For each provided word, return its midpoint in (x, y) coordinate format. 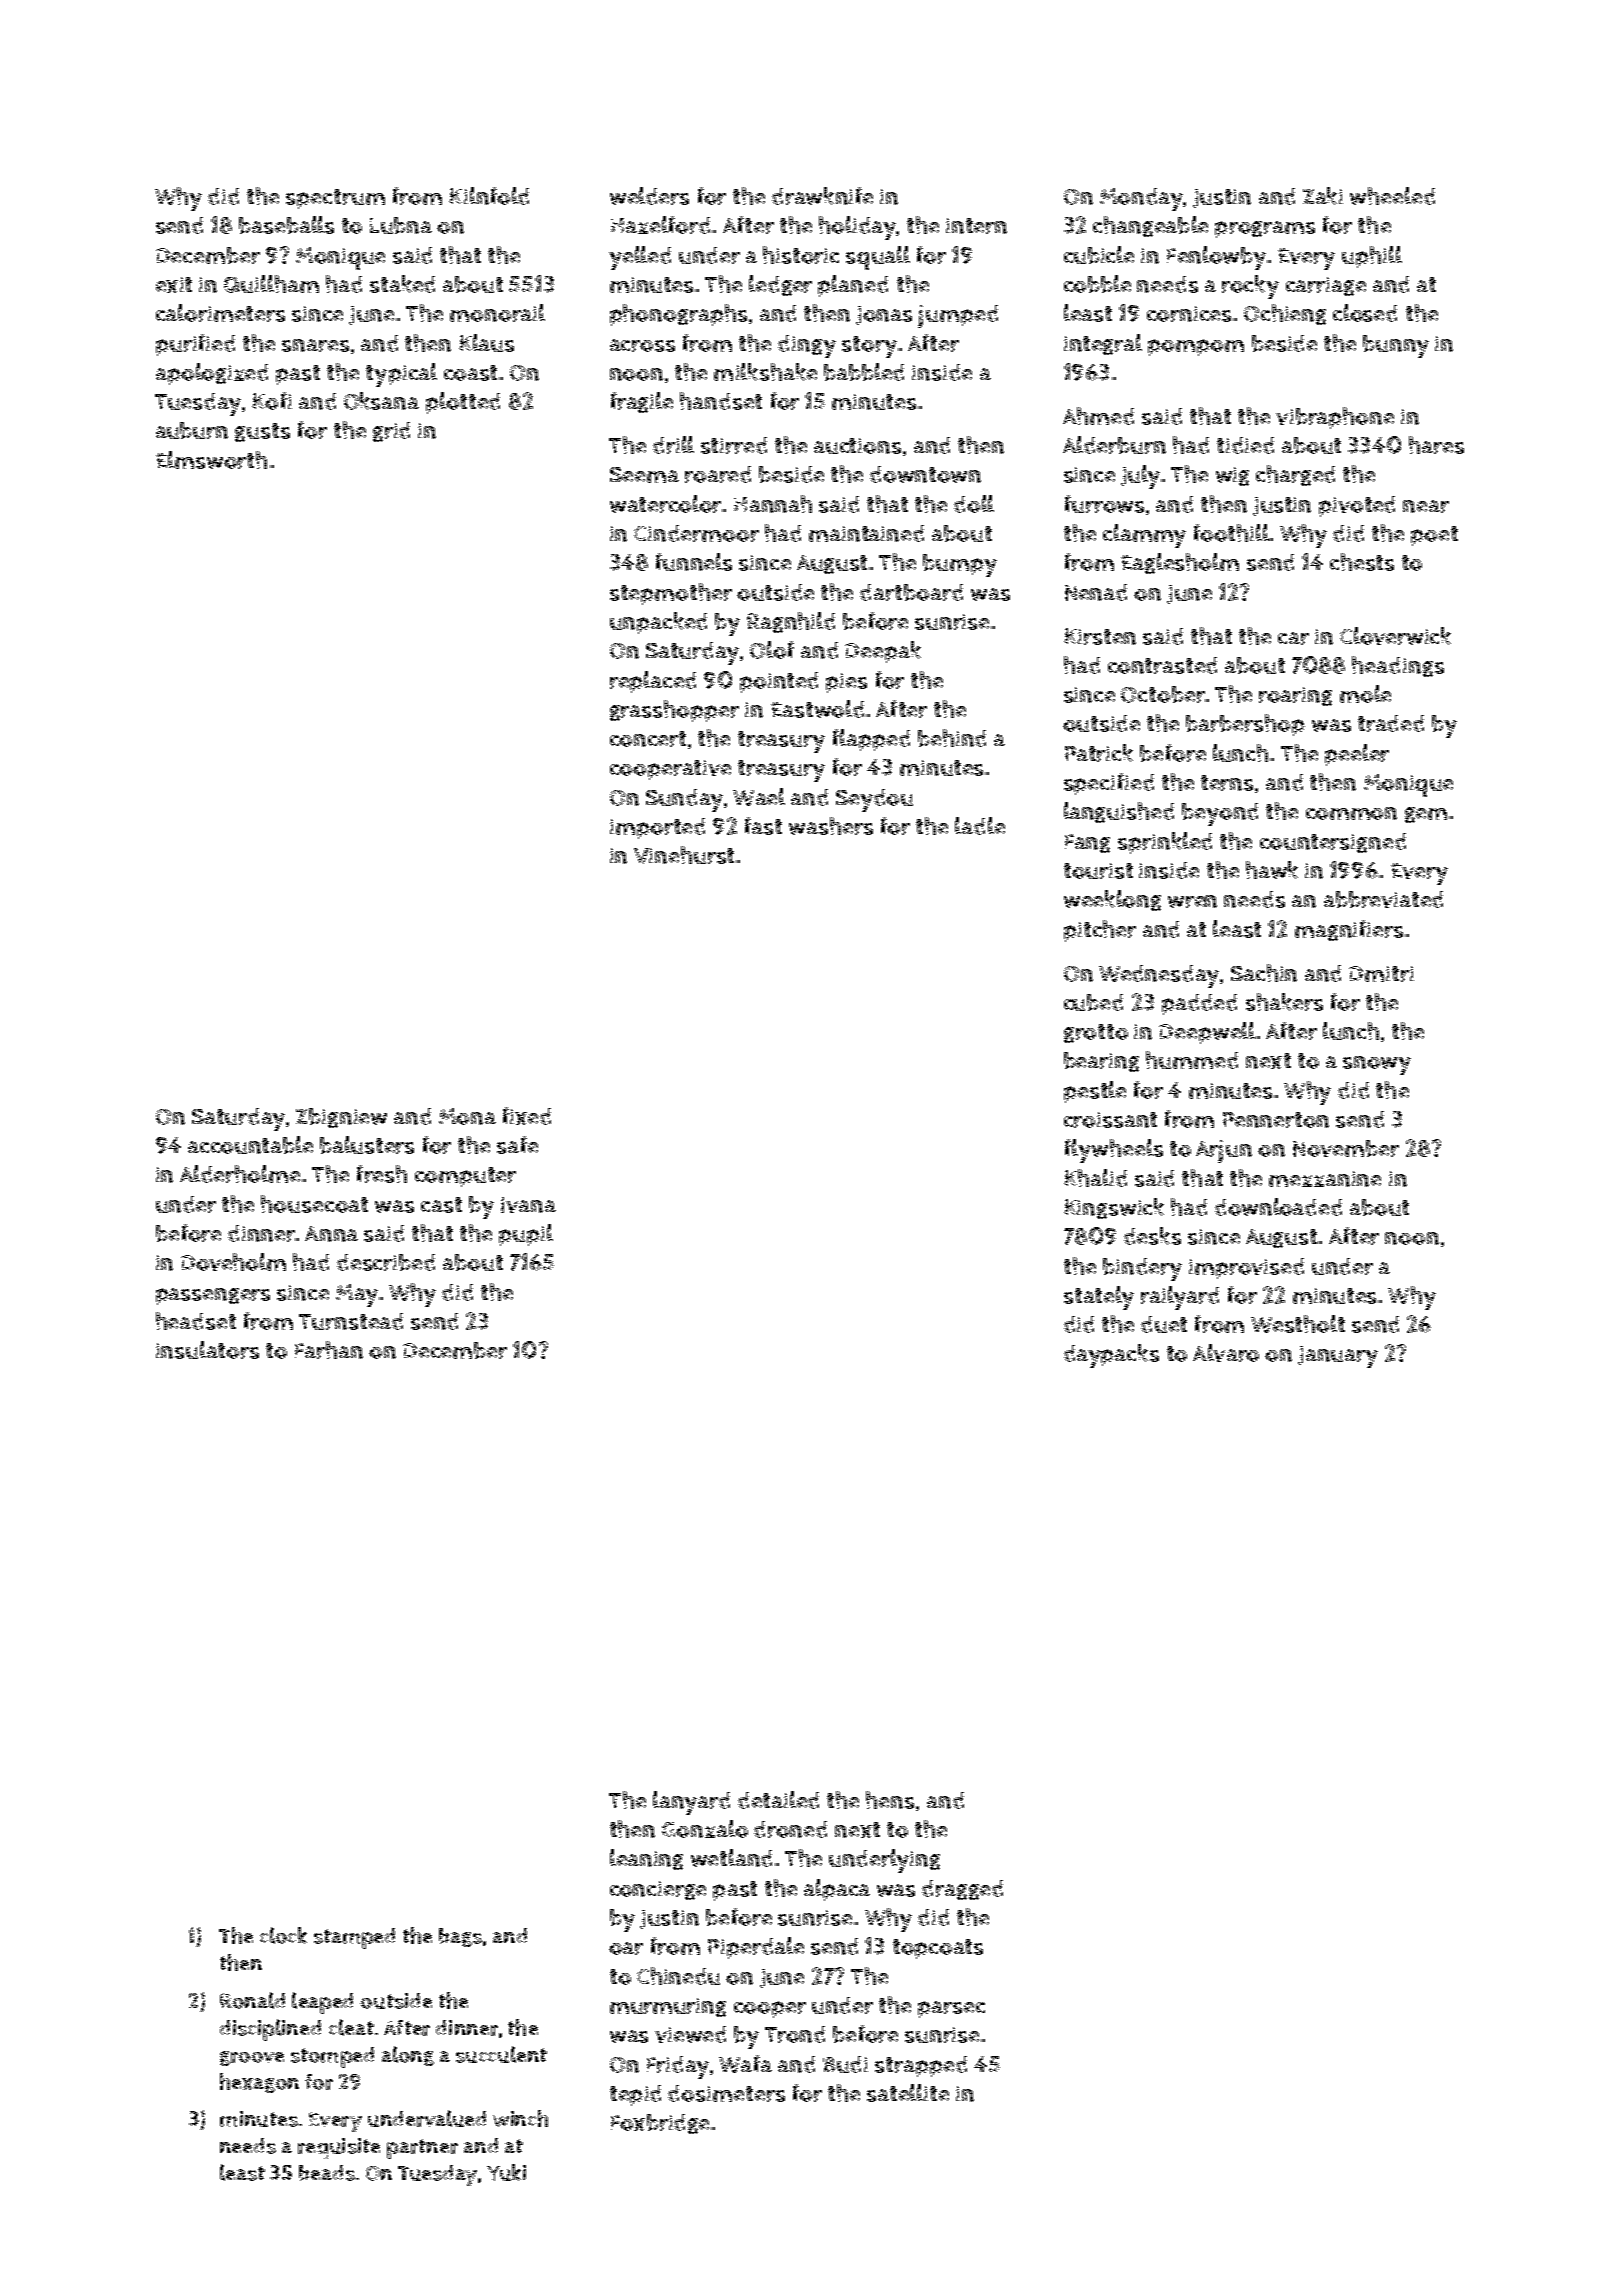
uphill (1372, 257)
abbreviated (1383, 899)
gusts (262, 432)
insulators (207, 1350)
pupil (526, 1235)
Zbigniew (341, 1118)
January (1338, 1357)
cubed (1093, 1002)
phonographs (678, 315)
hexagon (259, 2083)
